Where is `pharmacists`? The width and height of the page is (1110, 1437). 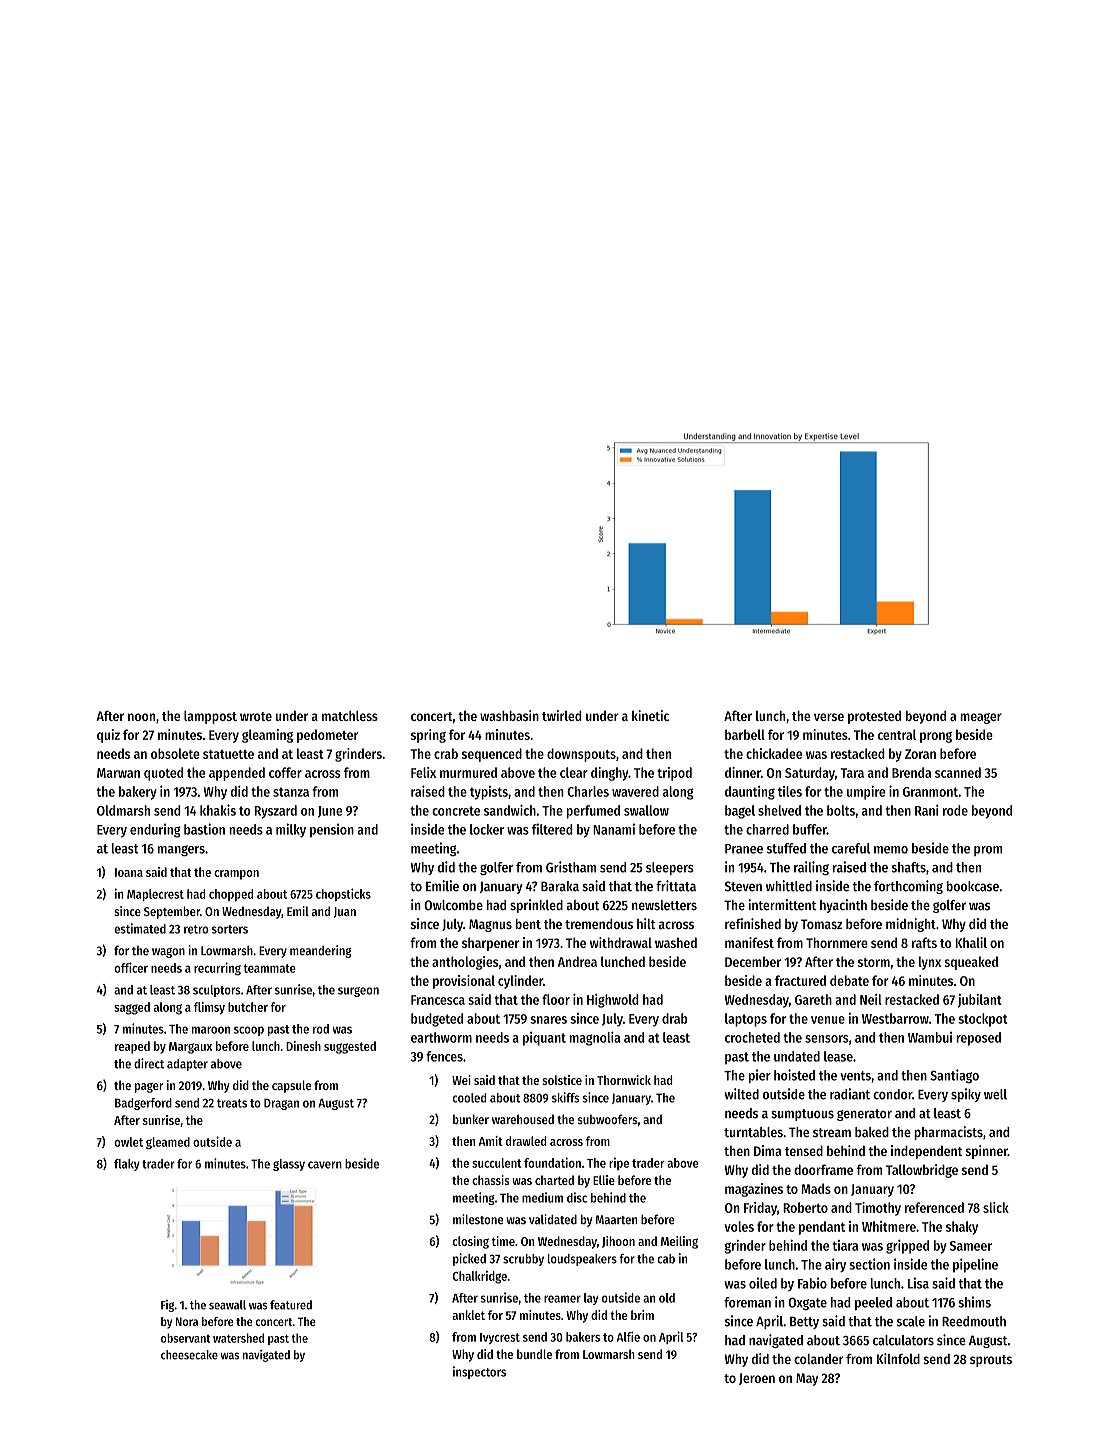
pharmacists is located at coordinates (948, 1133).
